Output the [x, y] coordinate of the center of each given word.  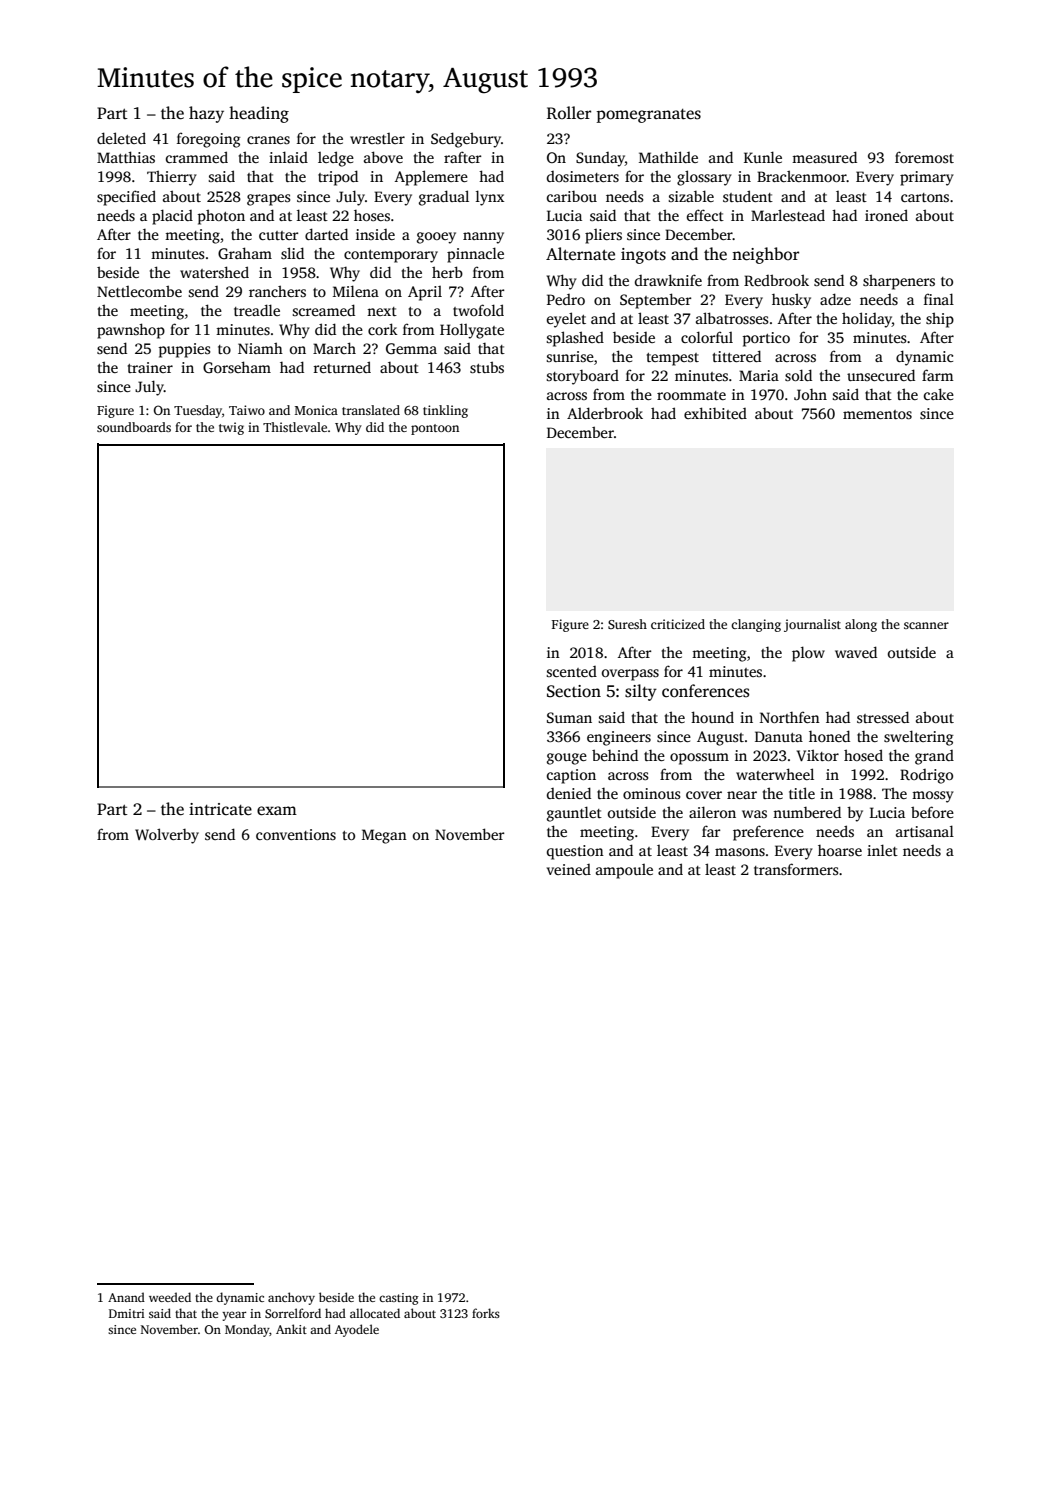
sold [798, 375]
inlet [882, 850]
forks [486, 1313]
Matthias [126, 157]
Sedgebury [466, 140]
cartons [925, 197]
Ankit [291, 1329]
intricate [220, 809]
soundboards [134, 427]
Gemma [411, 348]
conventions [296, 834]
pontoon [435, 429]
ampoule [624, 871]
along [861, 625]
